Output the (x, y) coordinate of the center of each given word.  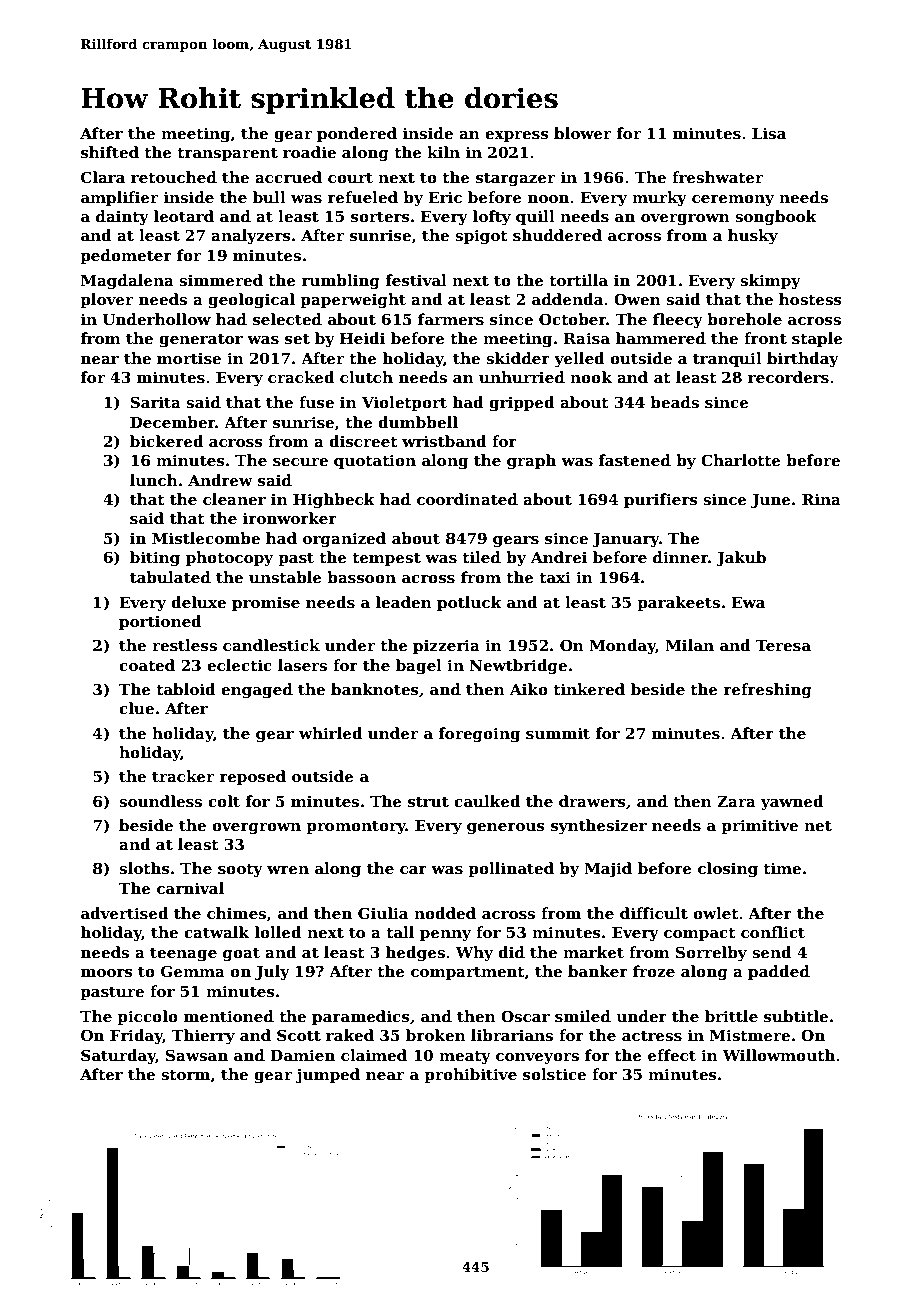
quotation (375, 461)
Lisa (769, 133)
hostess (810, 299)
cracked (301, 377)
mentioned (229, 1016)
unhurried (522, 377)
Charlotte (741, 460)
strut (428, 802)
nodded (445, 913)
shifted (110, 152)
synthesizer (599, 827)
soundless (160, 801)
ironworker (290, 518)
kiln (443, 152)
